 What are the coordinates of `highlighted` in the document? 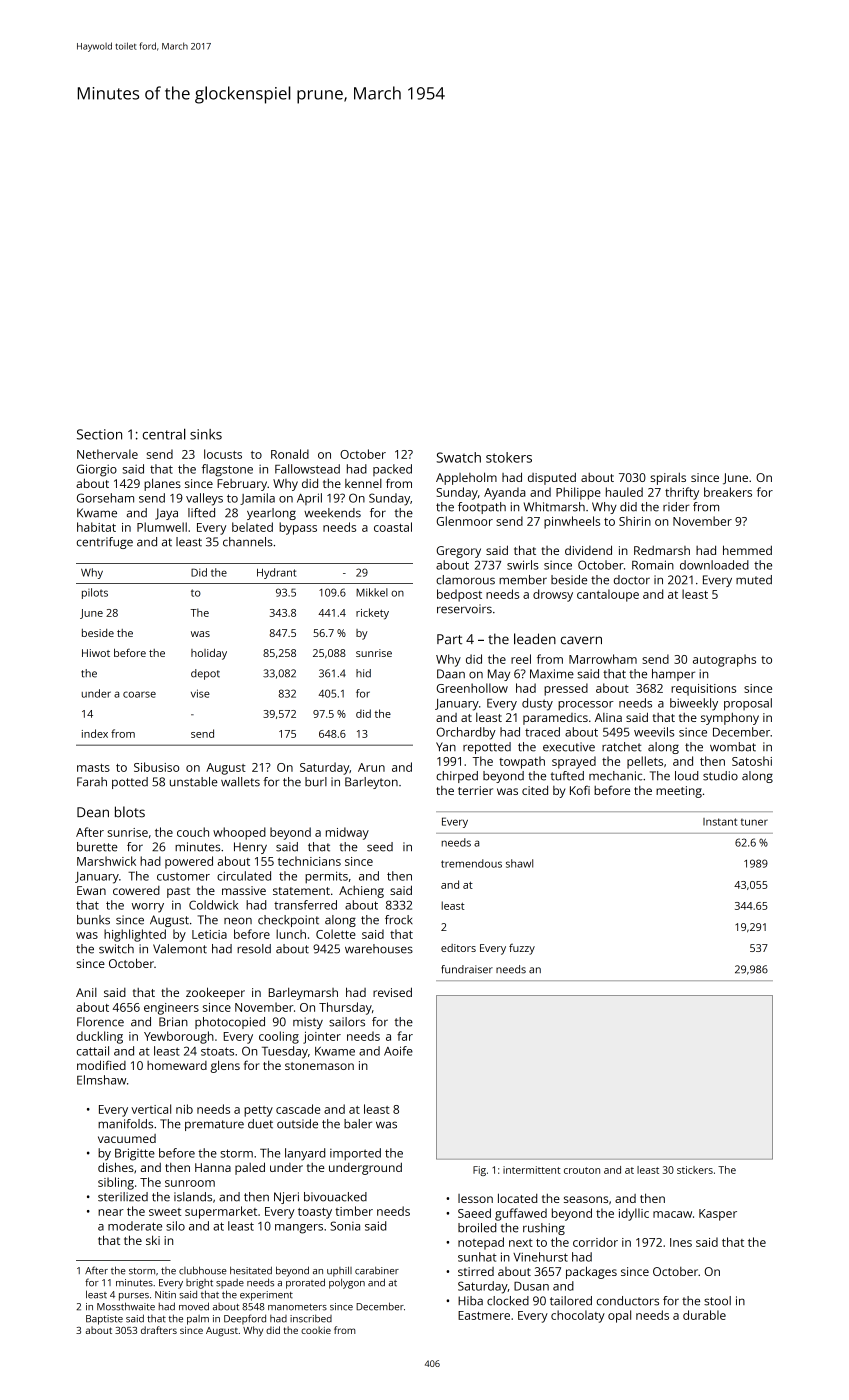 It's located at (135, 935).
